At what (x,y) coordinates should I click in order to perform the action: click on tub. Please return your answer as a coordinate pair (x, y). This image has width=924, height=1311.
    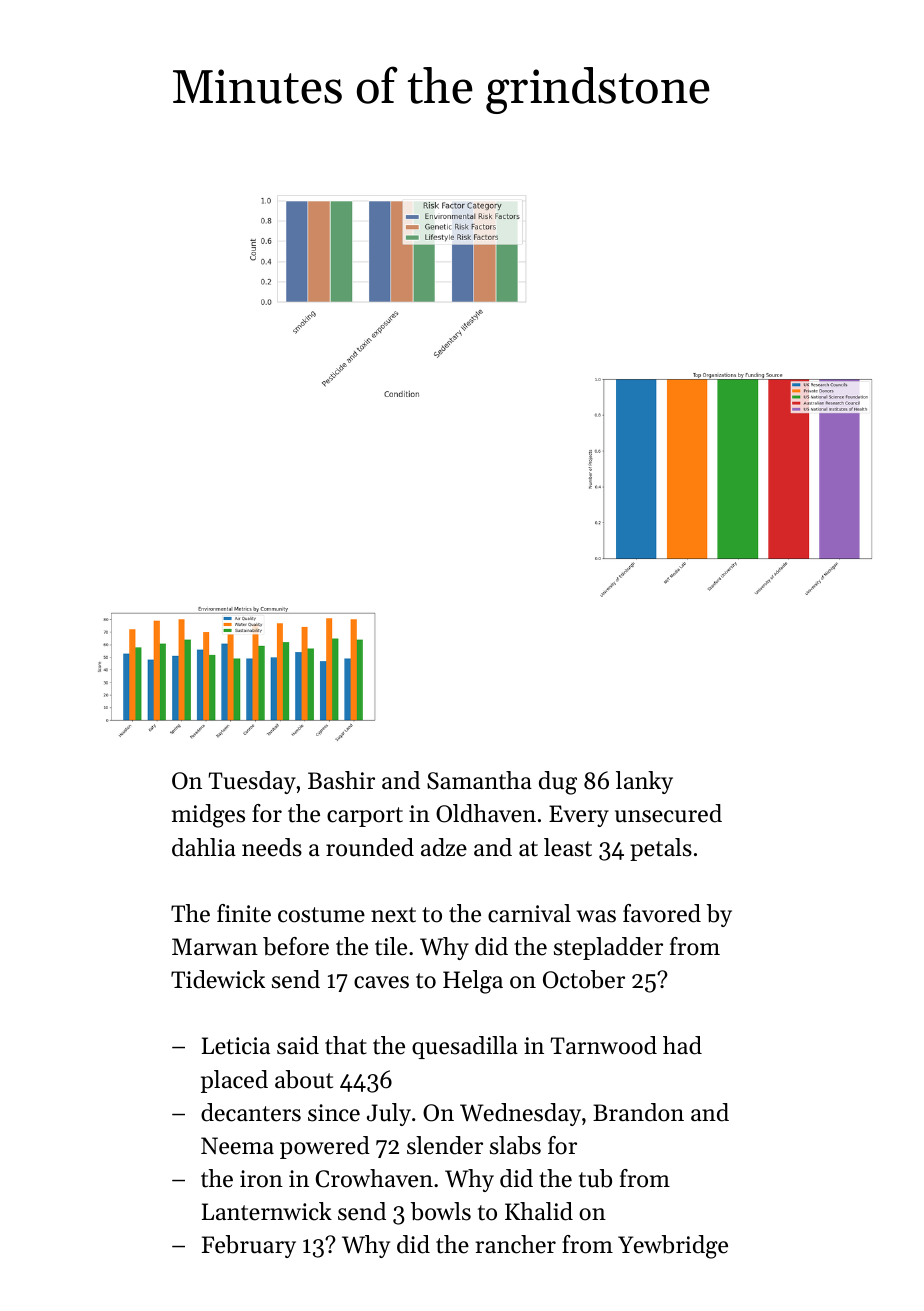
    Looking at the image, I should click on (595, 1178).
